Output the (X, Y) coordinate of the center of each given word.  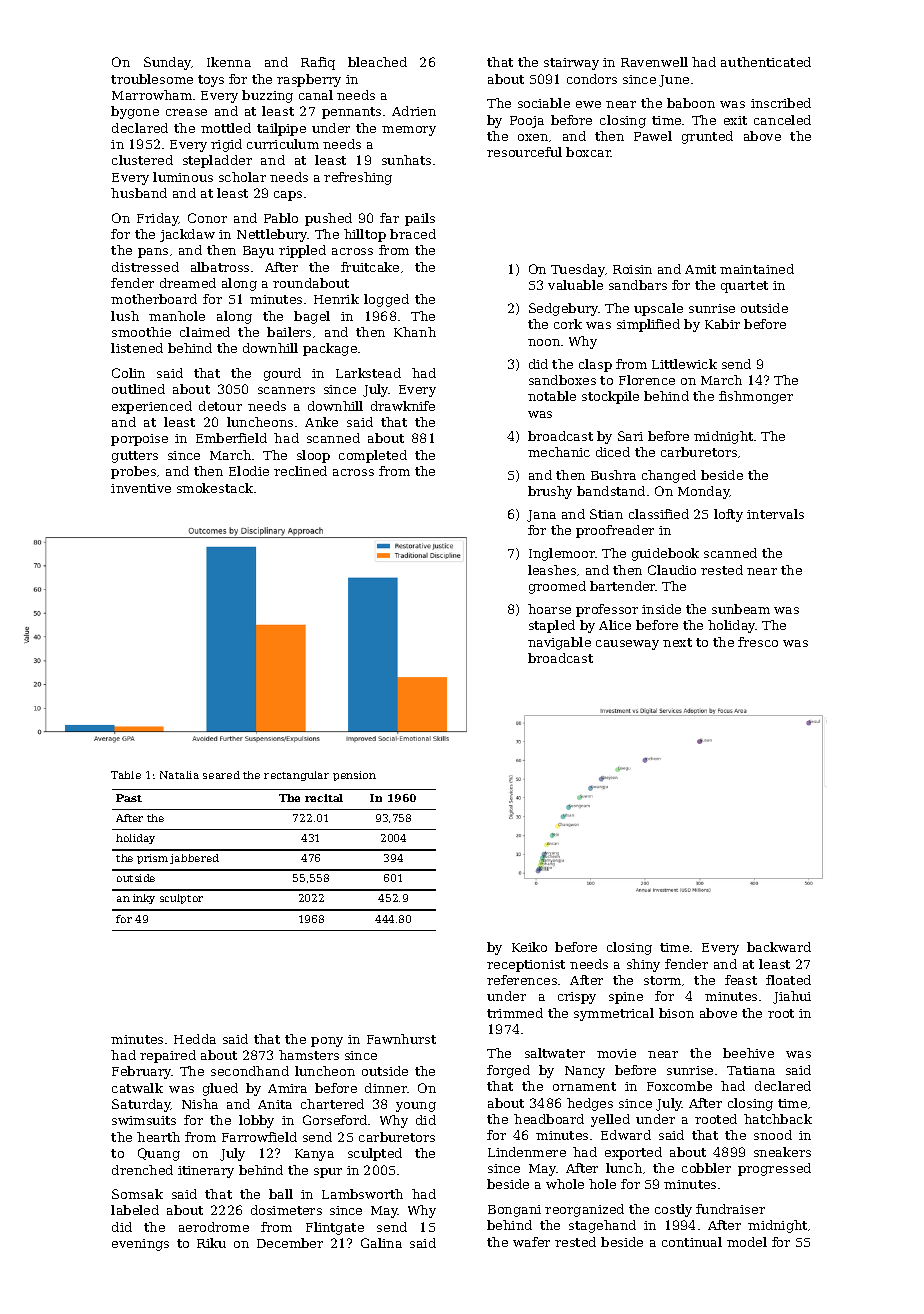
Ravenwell (654, 62)
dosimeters (286, 1210)
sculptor (181, 899)
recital (324, 798)
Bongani (514, 1211)
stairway (571, 64)
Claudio (672, 570)
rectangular (296, 776)
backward (779, 947)
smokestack (215, 488)
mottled (226, 128)
